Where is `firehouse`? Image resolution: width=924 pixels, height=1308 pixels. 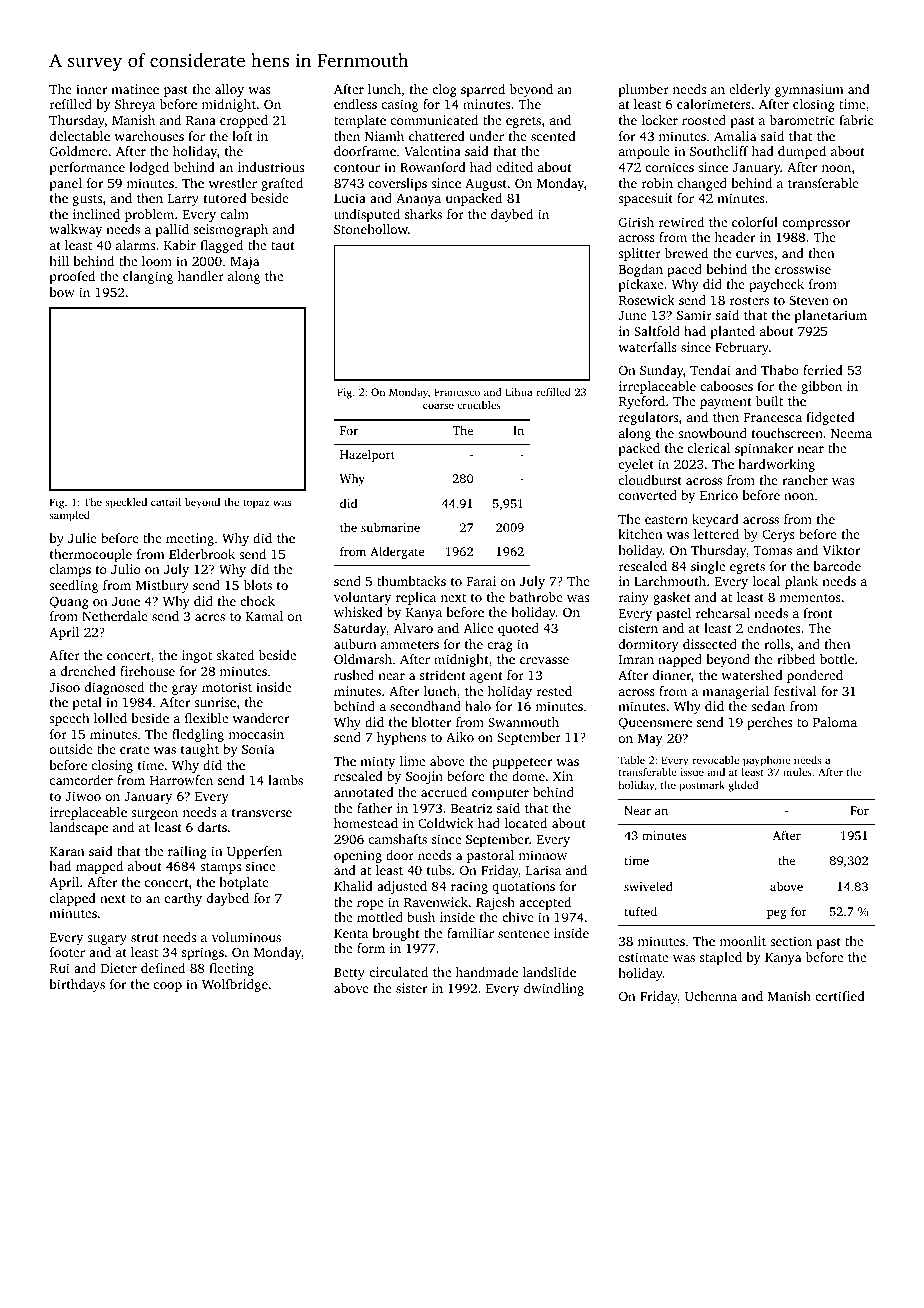
firehouse is located at coordinates (147, 671).
